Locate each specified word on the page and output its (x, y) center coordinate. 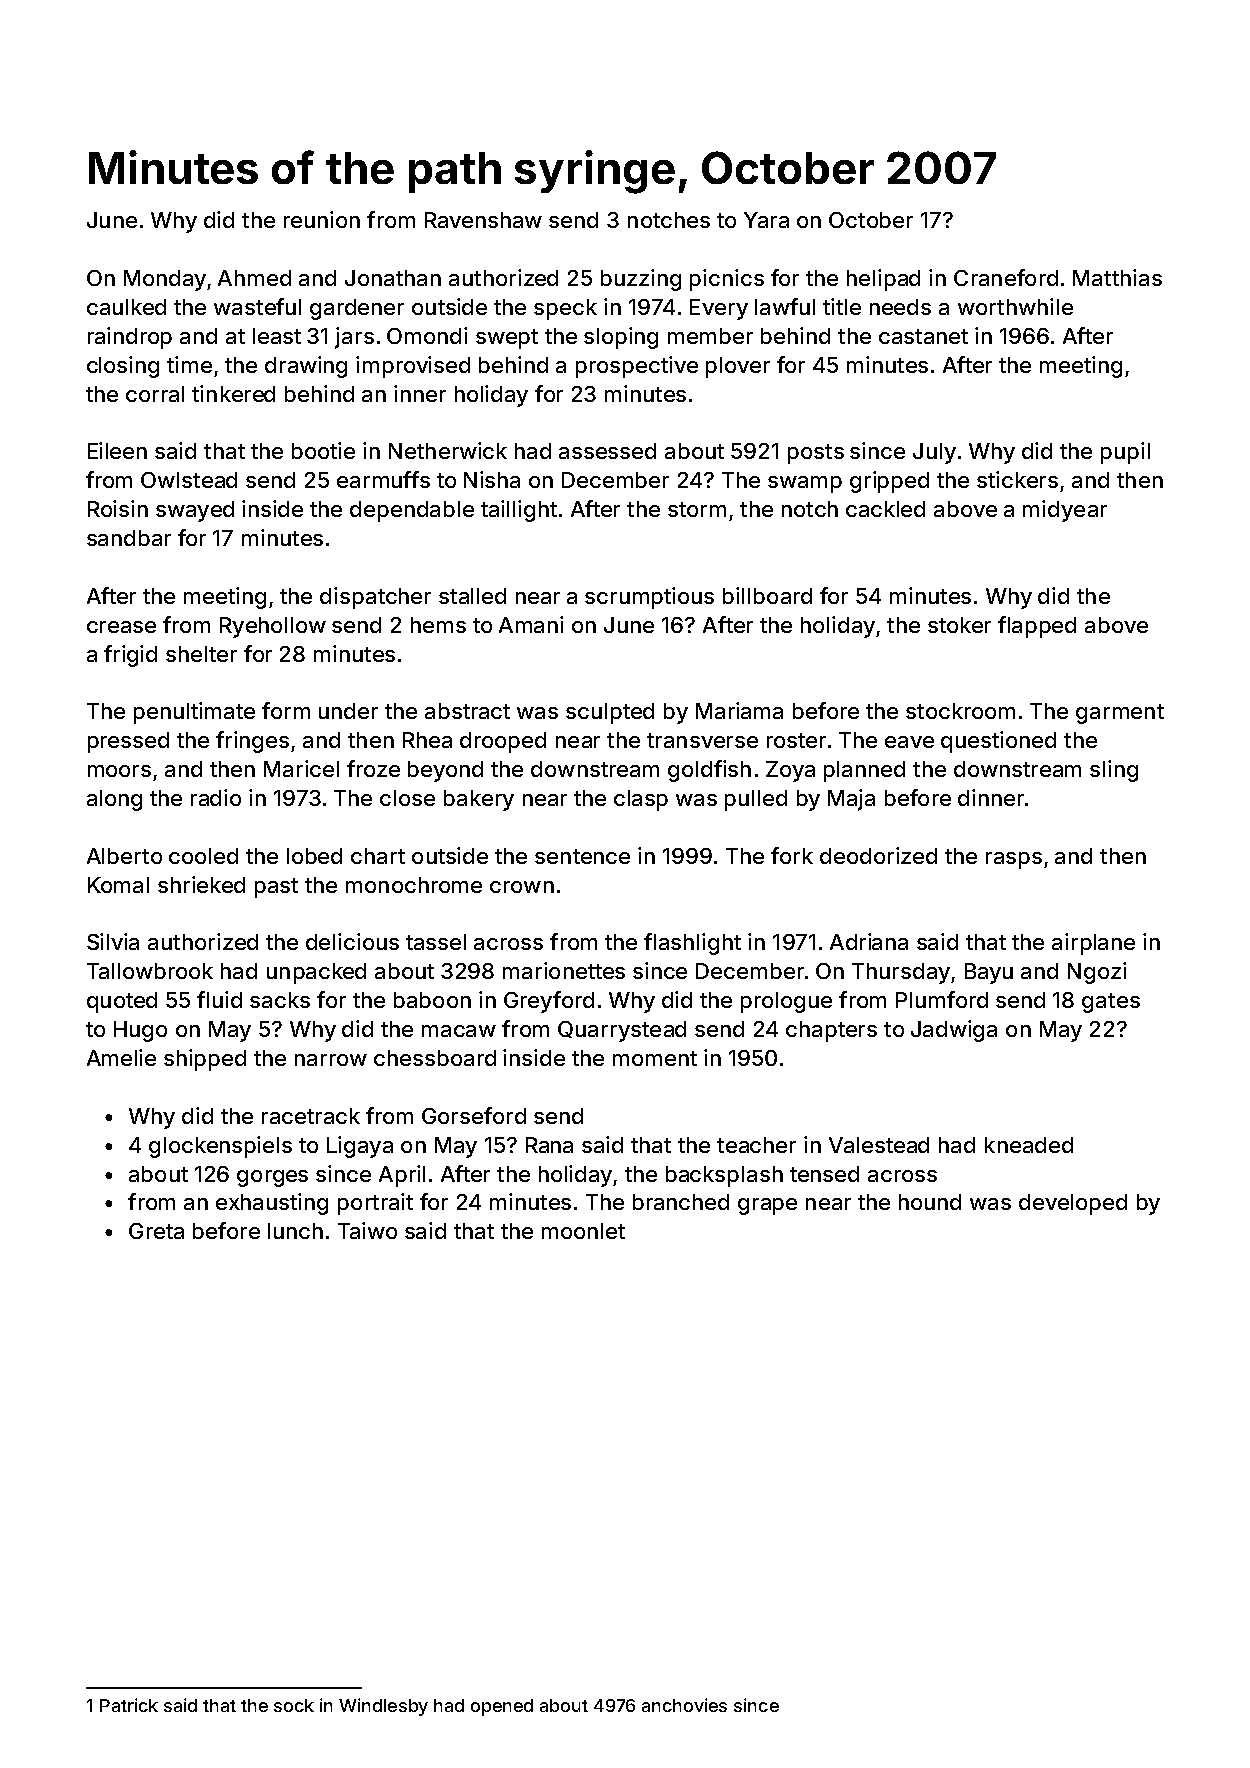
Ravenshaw (483, 220)
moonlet (583, 1231)
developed (1073, 1204)
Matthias (1117, 277)
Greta (156, 1231)
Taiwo (367, 1230)
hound (930, 1202)
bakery (479, 800)
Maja (851, 800)
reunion (322, 219)
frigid (130, 656)
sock (294, 1705)
